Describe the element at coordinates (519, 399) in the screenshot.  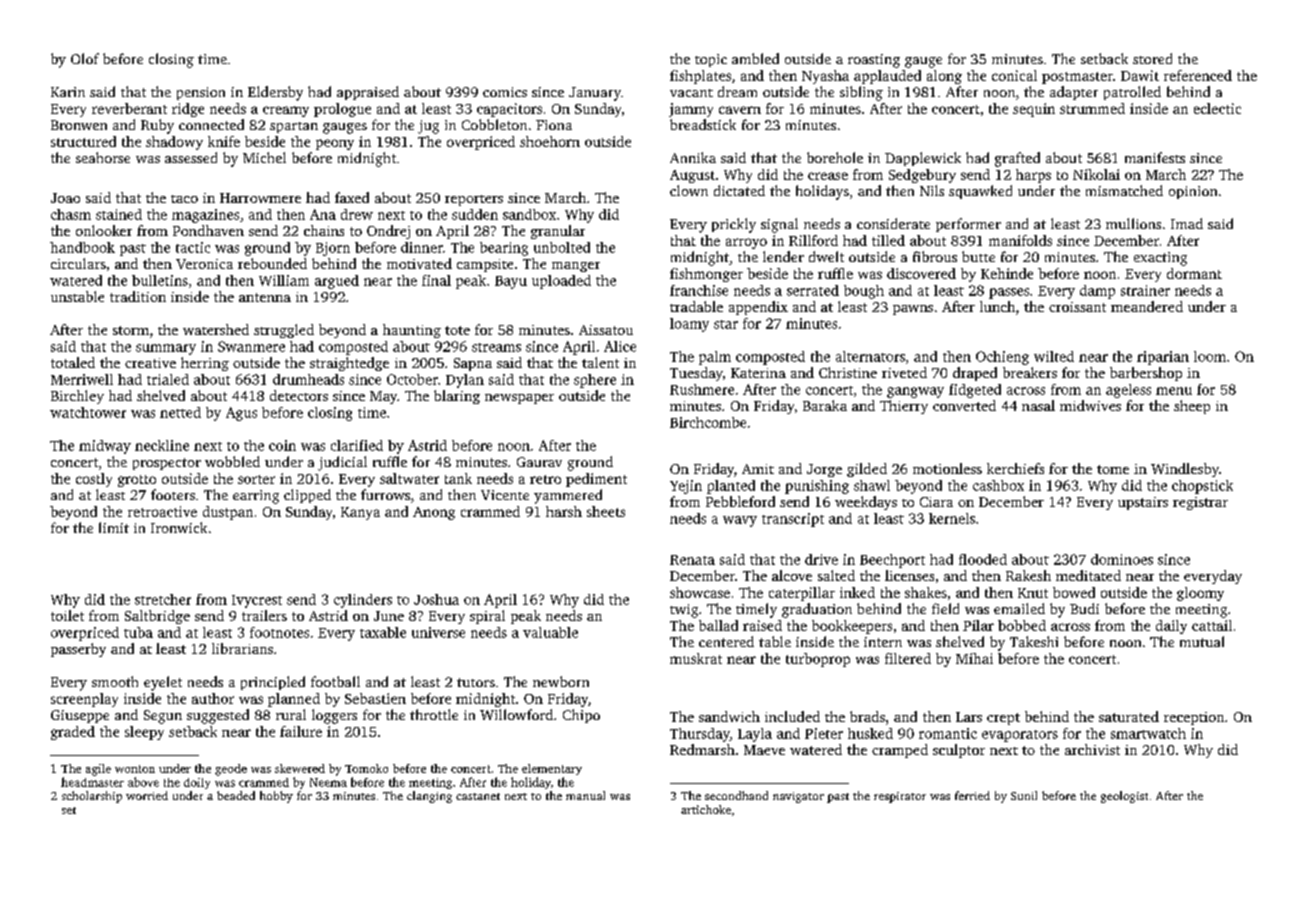
I see `newspaper` at that location.
